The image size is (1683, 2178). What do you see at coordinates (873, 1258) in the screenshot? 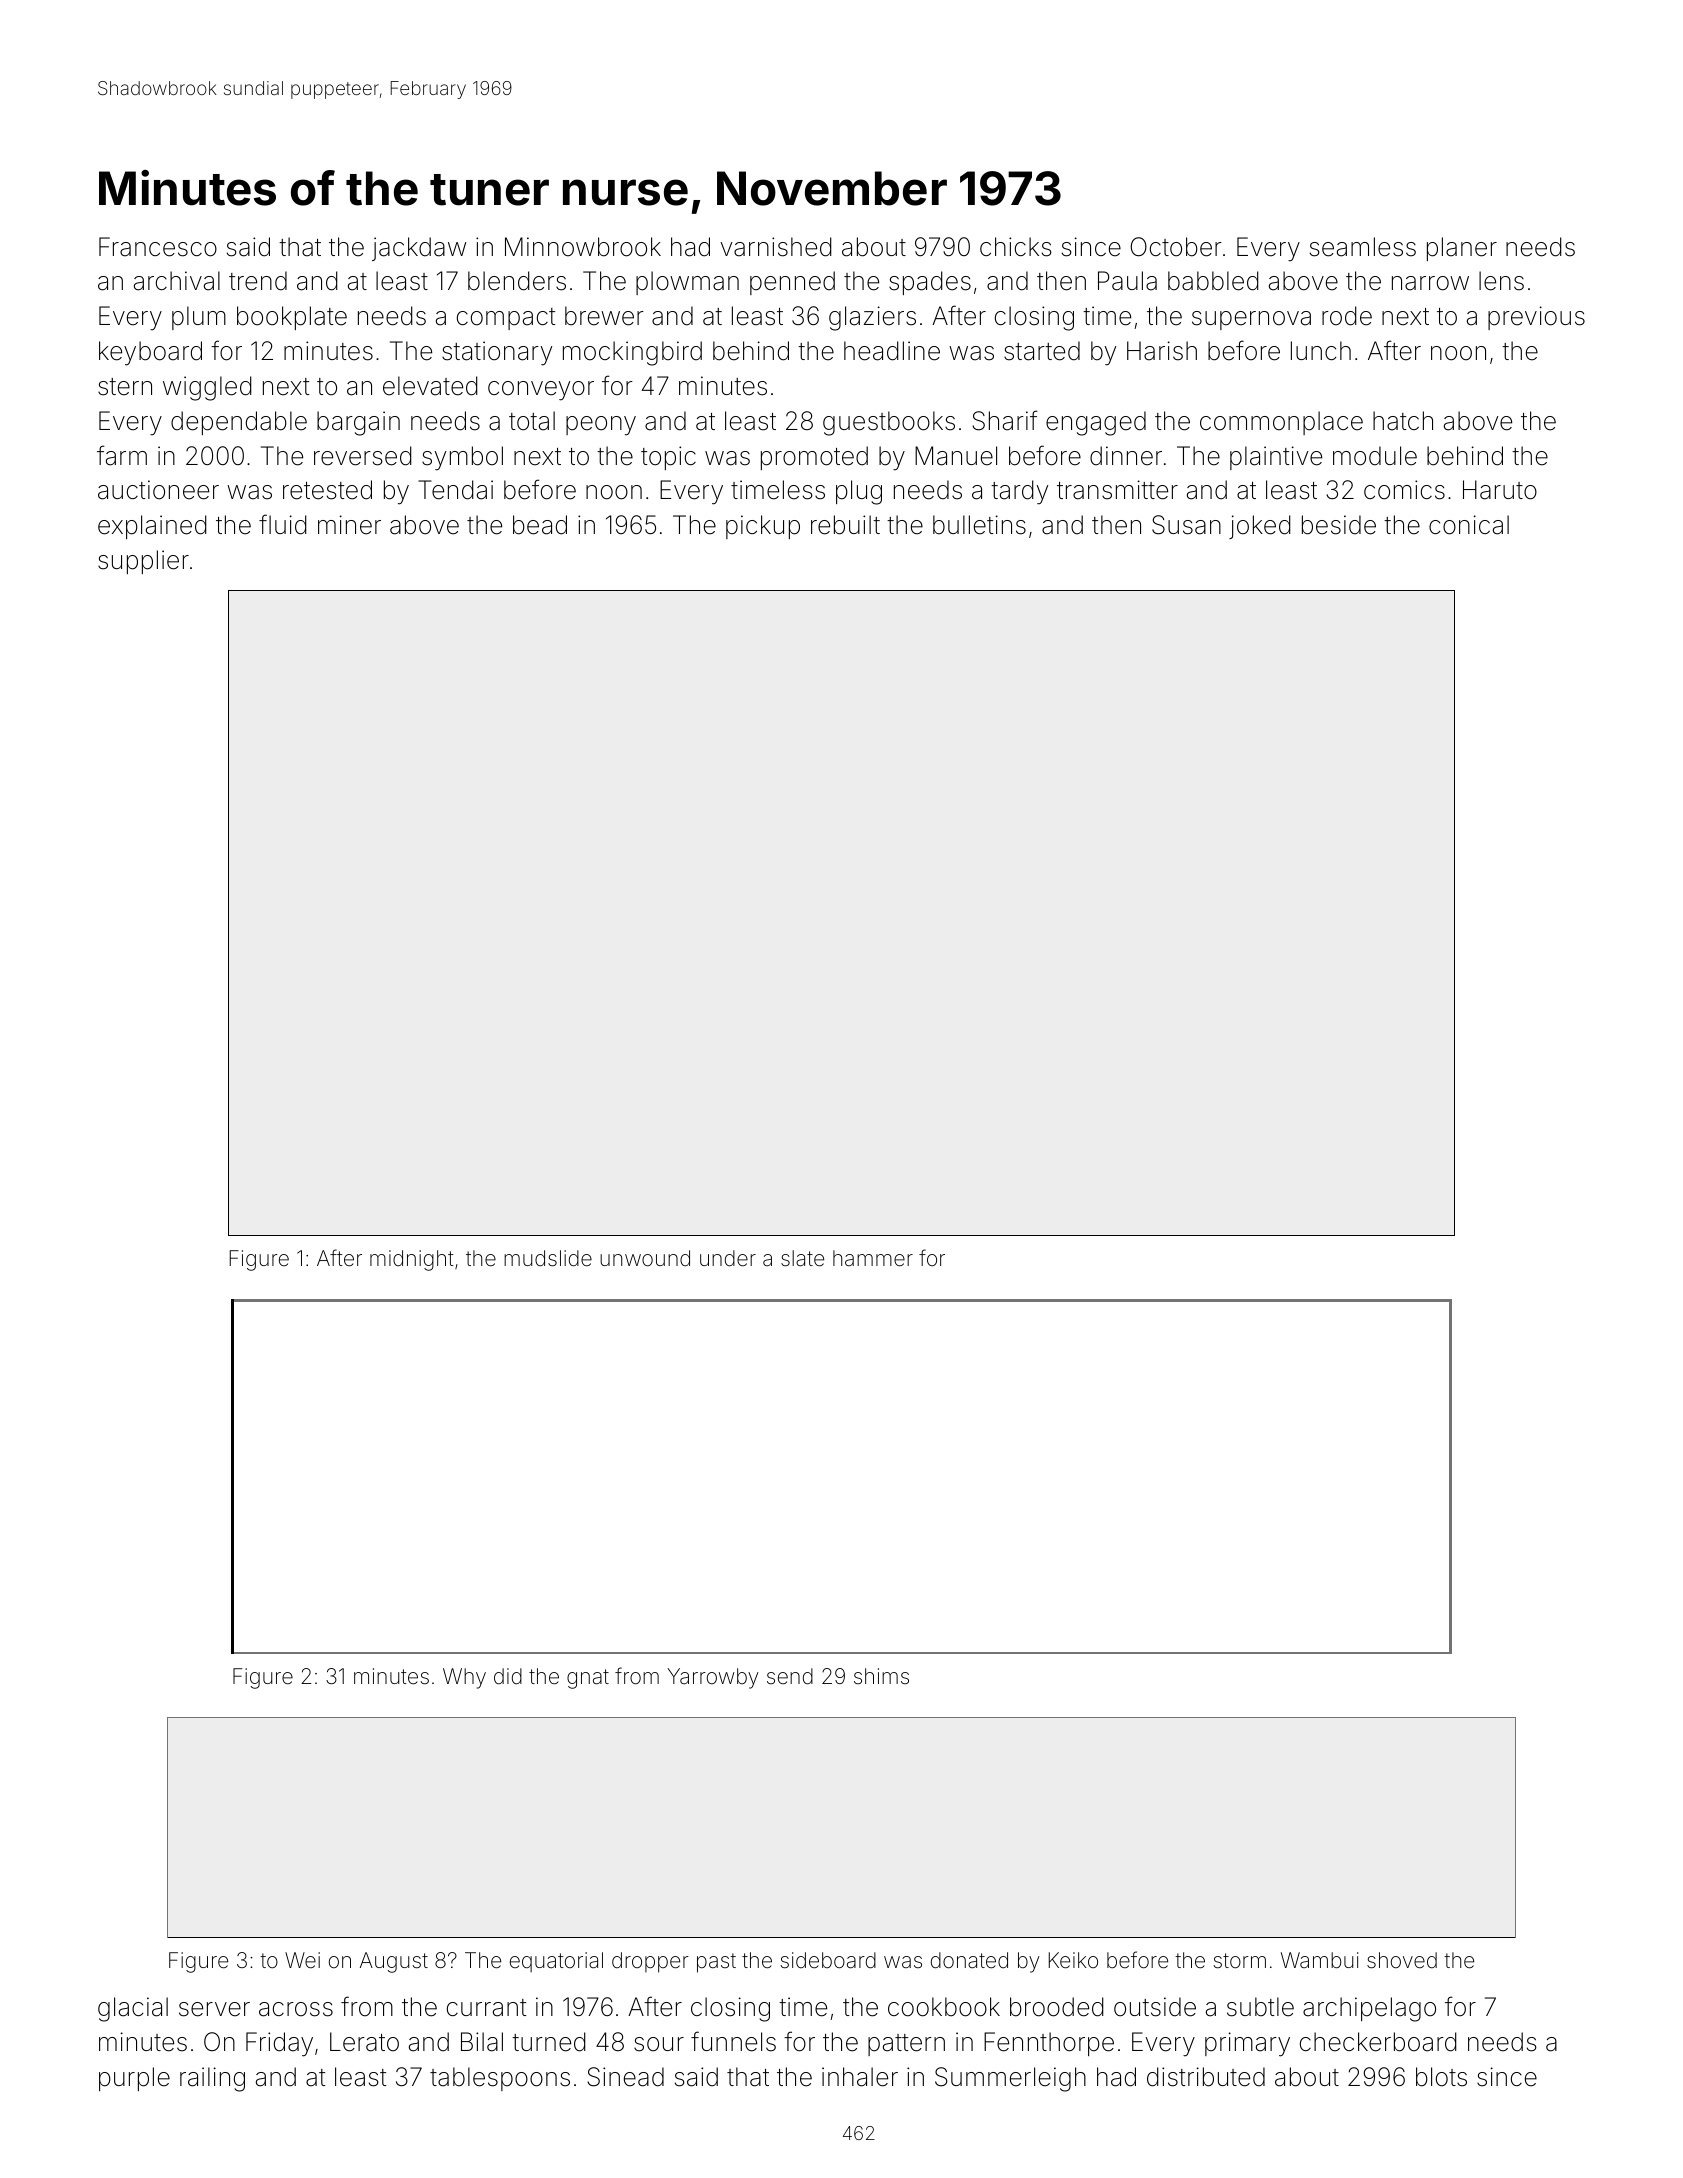
I see `hammer` at bounding box center [873, 1258].
